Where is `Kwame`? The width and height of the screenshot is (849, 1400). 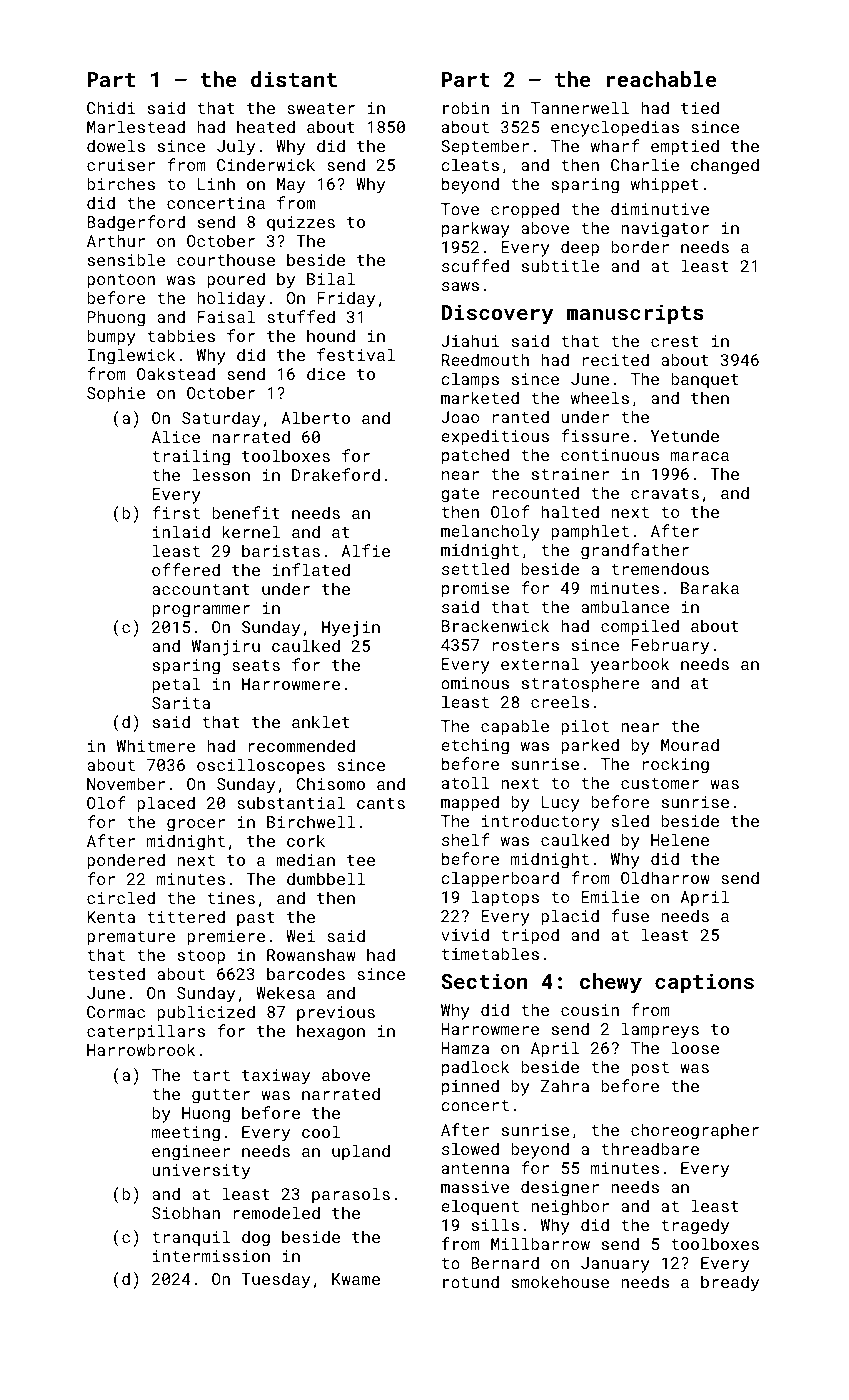
Kwame is located at coordinates (356, 1279).
